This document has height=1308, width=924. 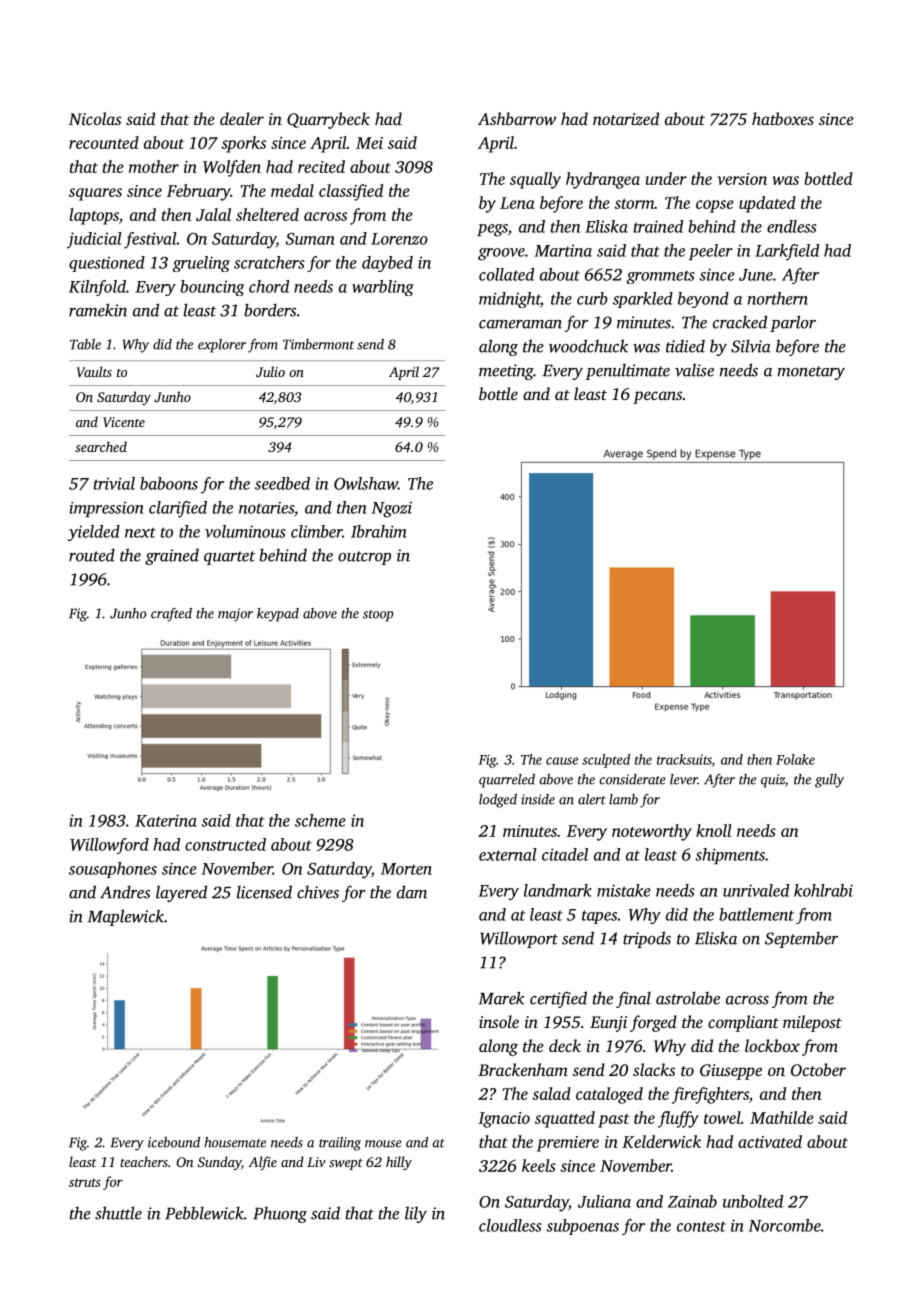 What do you see at coordinates (85, 1183) in the document?
I see `struts` at bounding box center [85, 1183].
